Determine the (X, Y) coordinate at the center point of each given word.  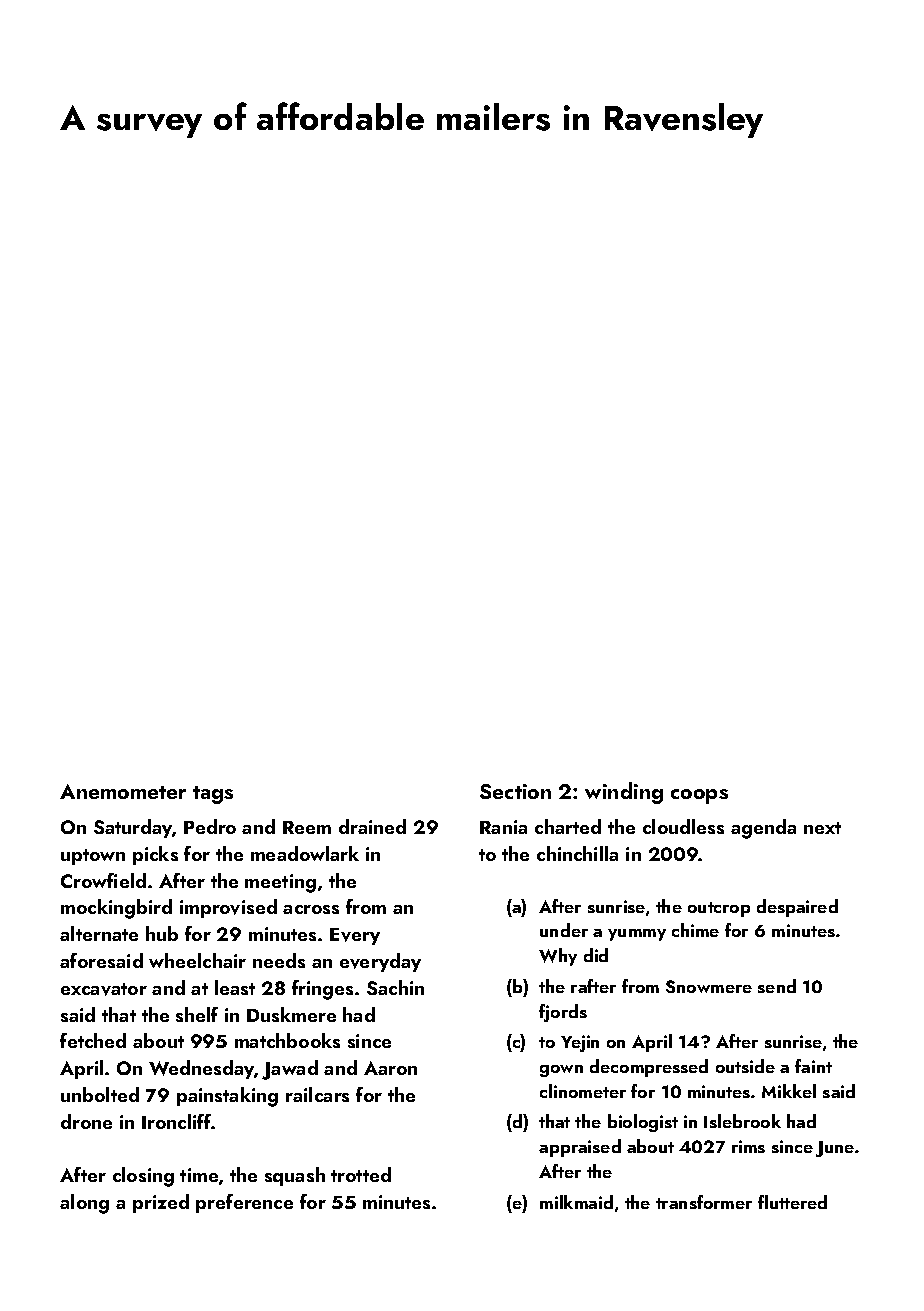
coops (699, 796)
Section (515, 791)
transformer (704, 1202)
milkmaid (576, 1202)
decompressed (649, 1068)
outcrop (719, 909)
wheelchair (197, 960)
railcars (317, 1094)
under (564, 930)
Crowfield (103, 880)
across (311, 909)
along (84, 1204)
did (596, 955)
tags (213, 795)
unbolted (100, 1094)
